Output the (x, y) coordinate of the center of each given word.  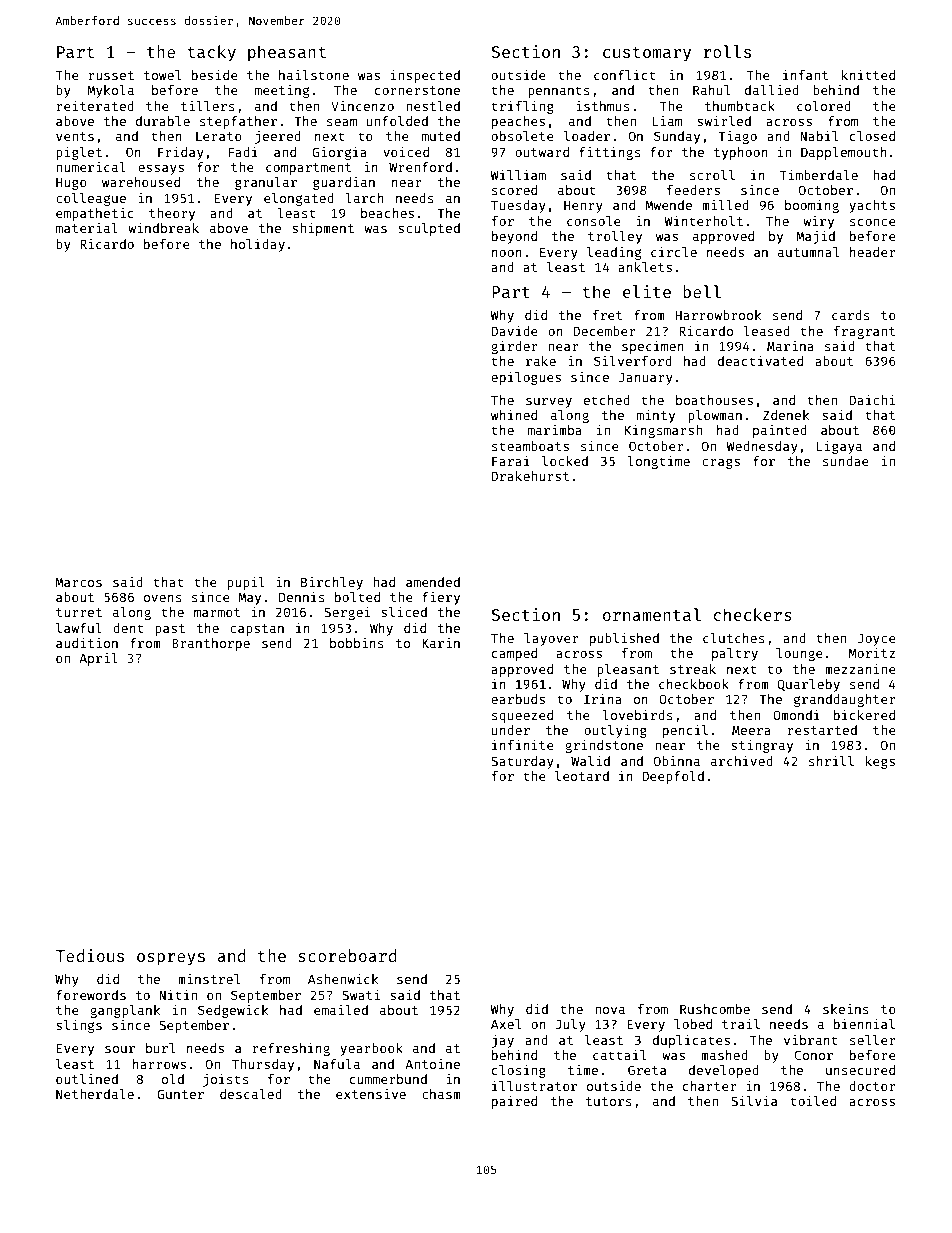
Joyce (877, 639)
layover (551, 639)
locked (565, 461)
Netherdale (95, 1094)
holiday (258, 245)
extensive (371, 1094)
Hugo (71, 183)
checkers (753, 614)
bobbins (357, 643)
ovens (163, 598)
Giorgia (339, 153)
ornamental (652, 614)
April (98, 659)
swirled (724, 121)
